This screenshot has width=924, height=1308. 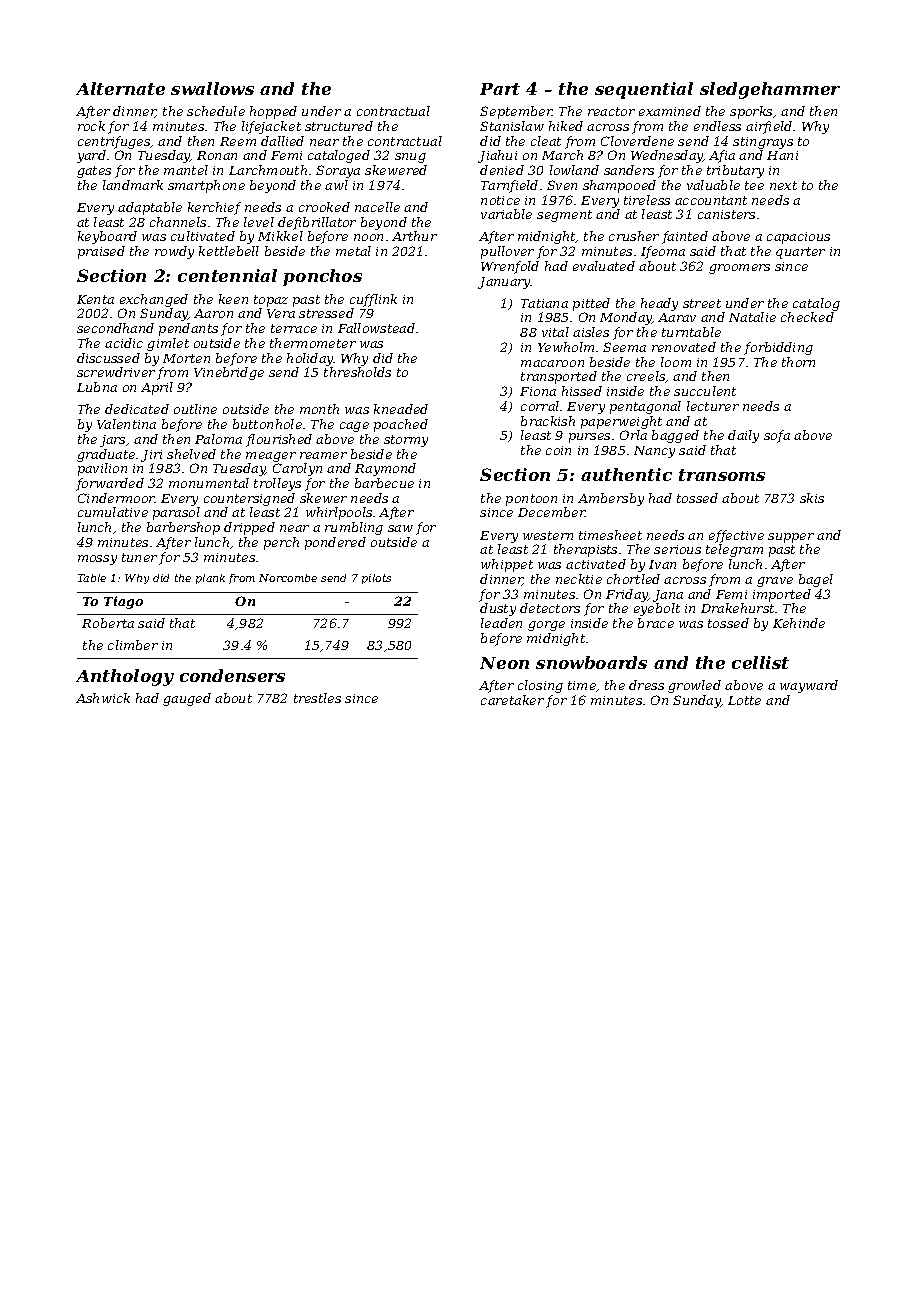 I want to click on sequential, so click(x=644, y=90).
